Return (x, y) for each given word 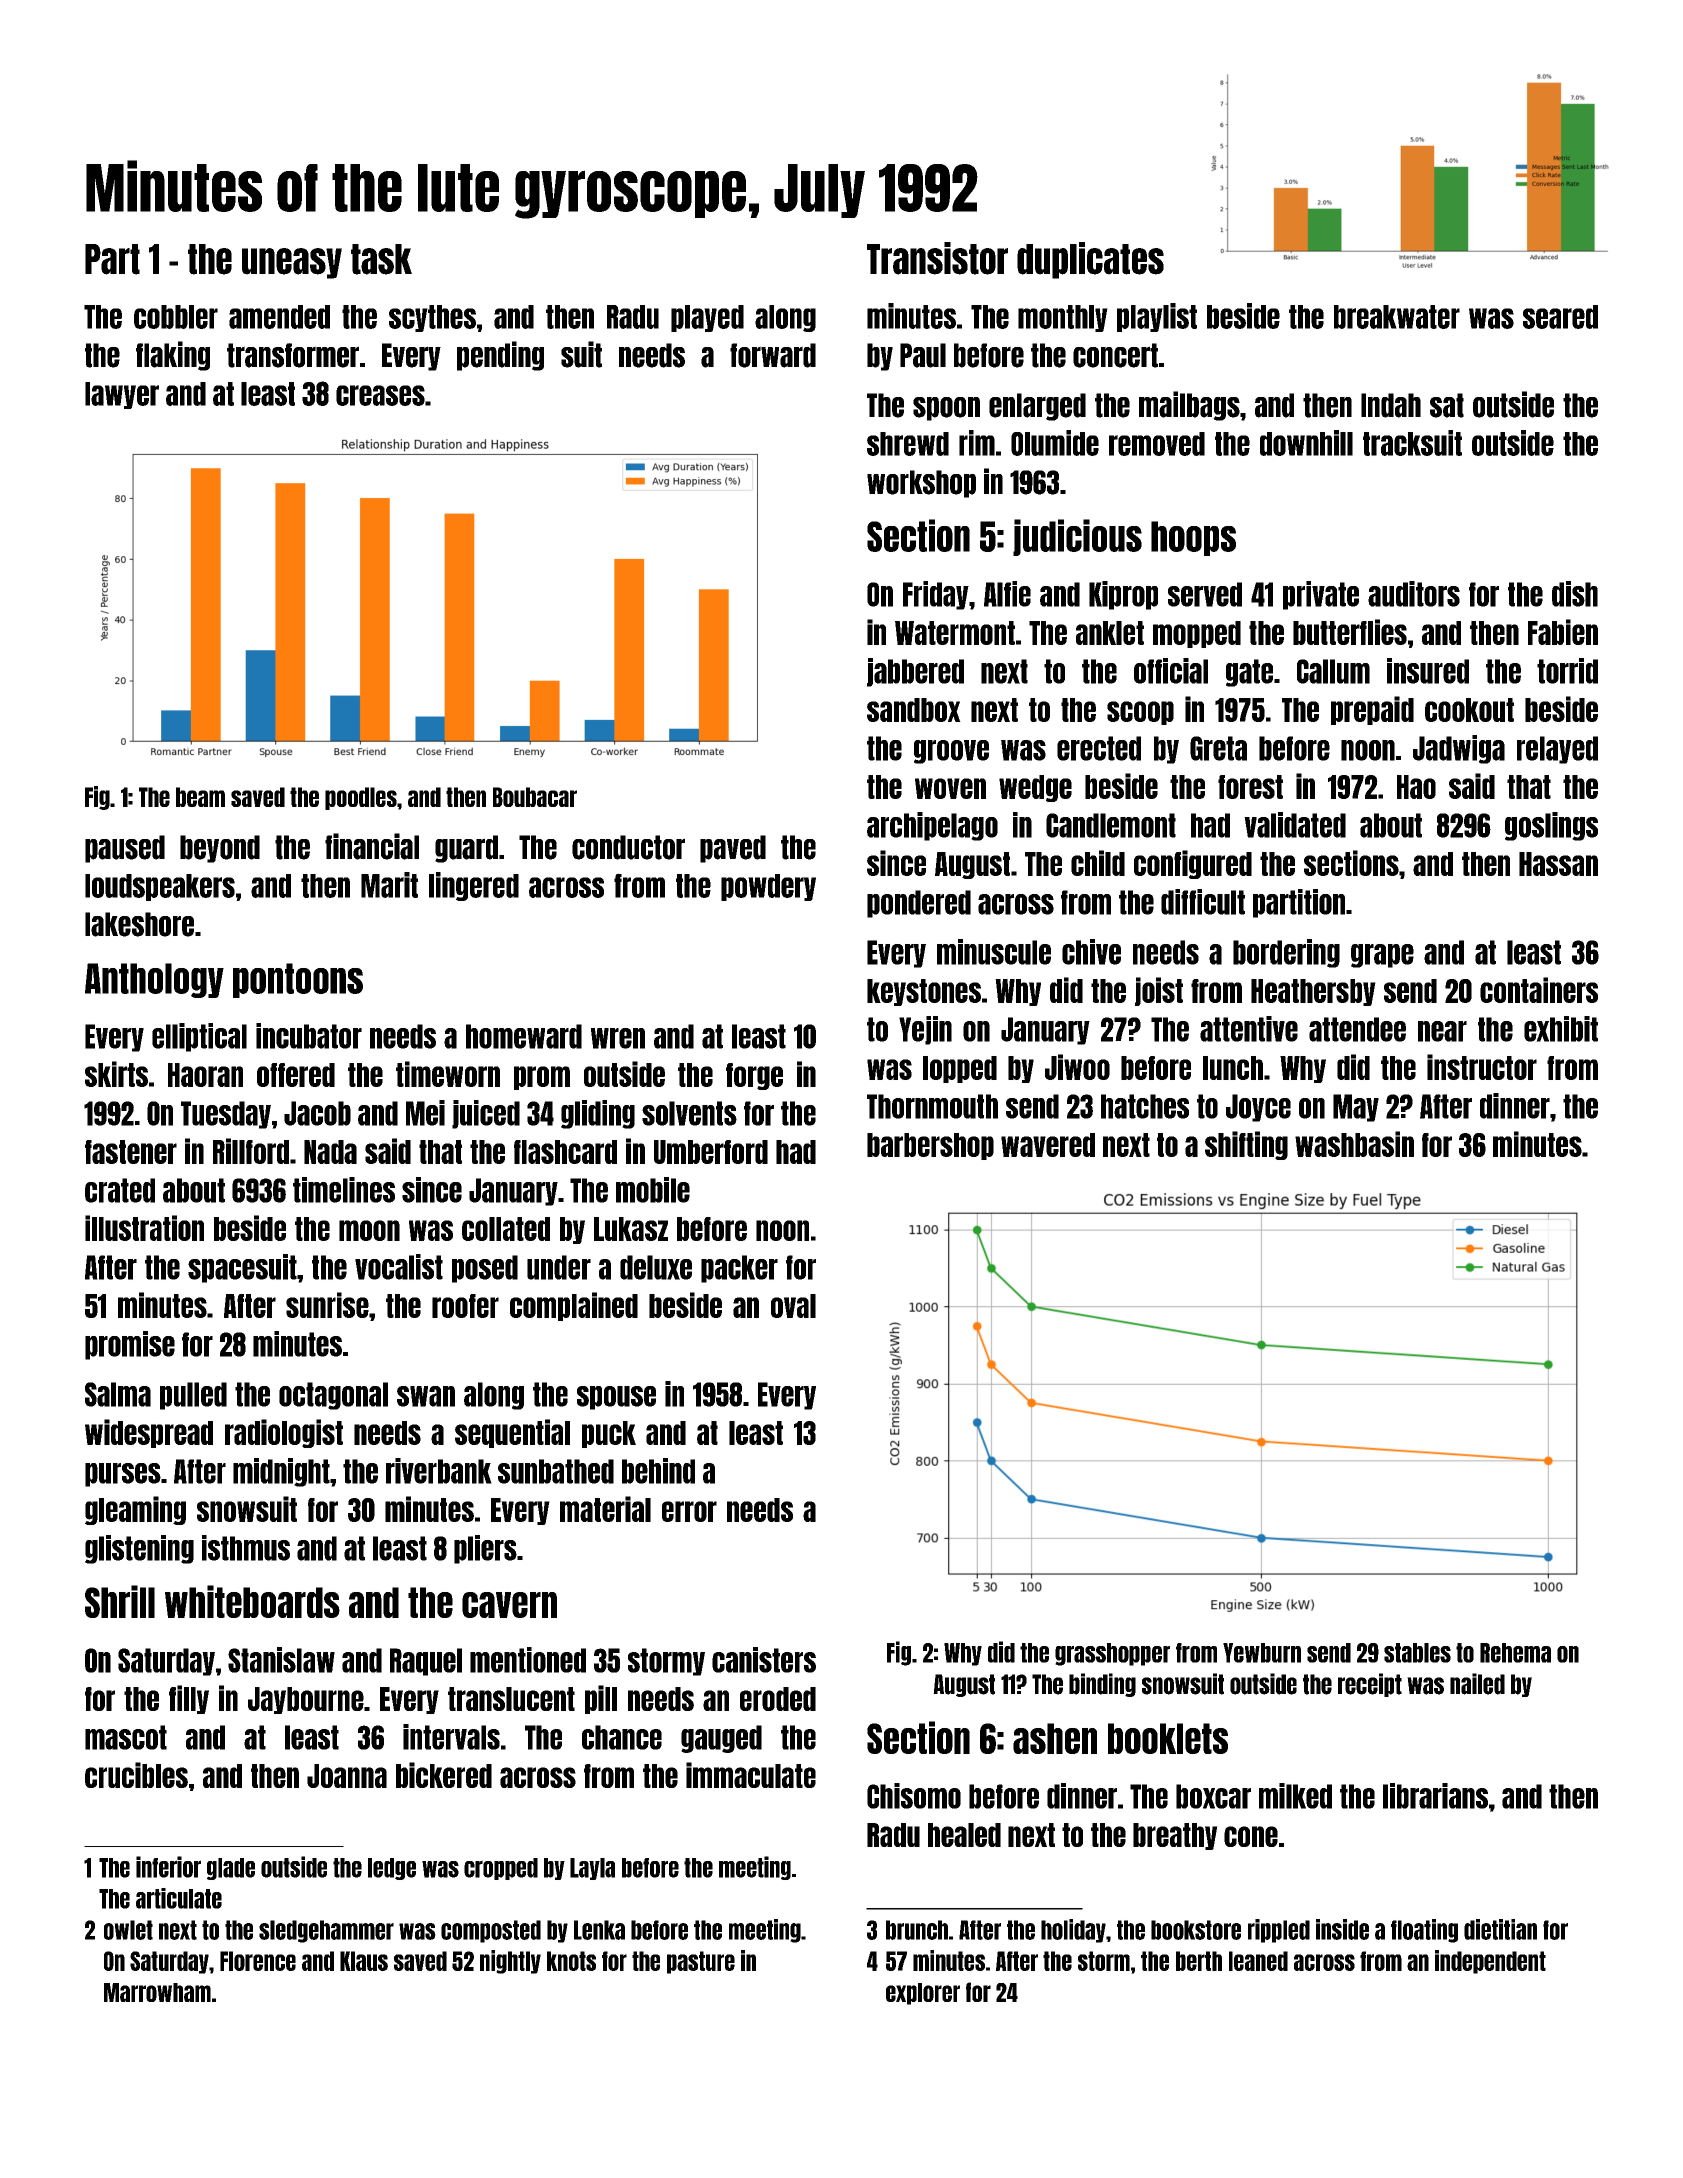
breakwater (1397, 317)
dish (1575, 594)
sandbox (914, 710)
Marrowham (157, 1992)
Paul (923, 355)
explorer (923, 1994)
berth (1199, 1961)
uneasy (292, 263)
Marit (389, 885)
